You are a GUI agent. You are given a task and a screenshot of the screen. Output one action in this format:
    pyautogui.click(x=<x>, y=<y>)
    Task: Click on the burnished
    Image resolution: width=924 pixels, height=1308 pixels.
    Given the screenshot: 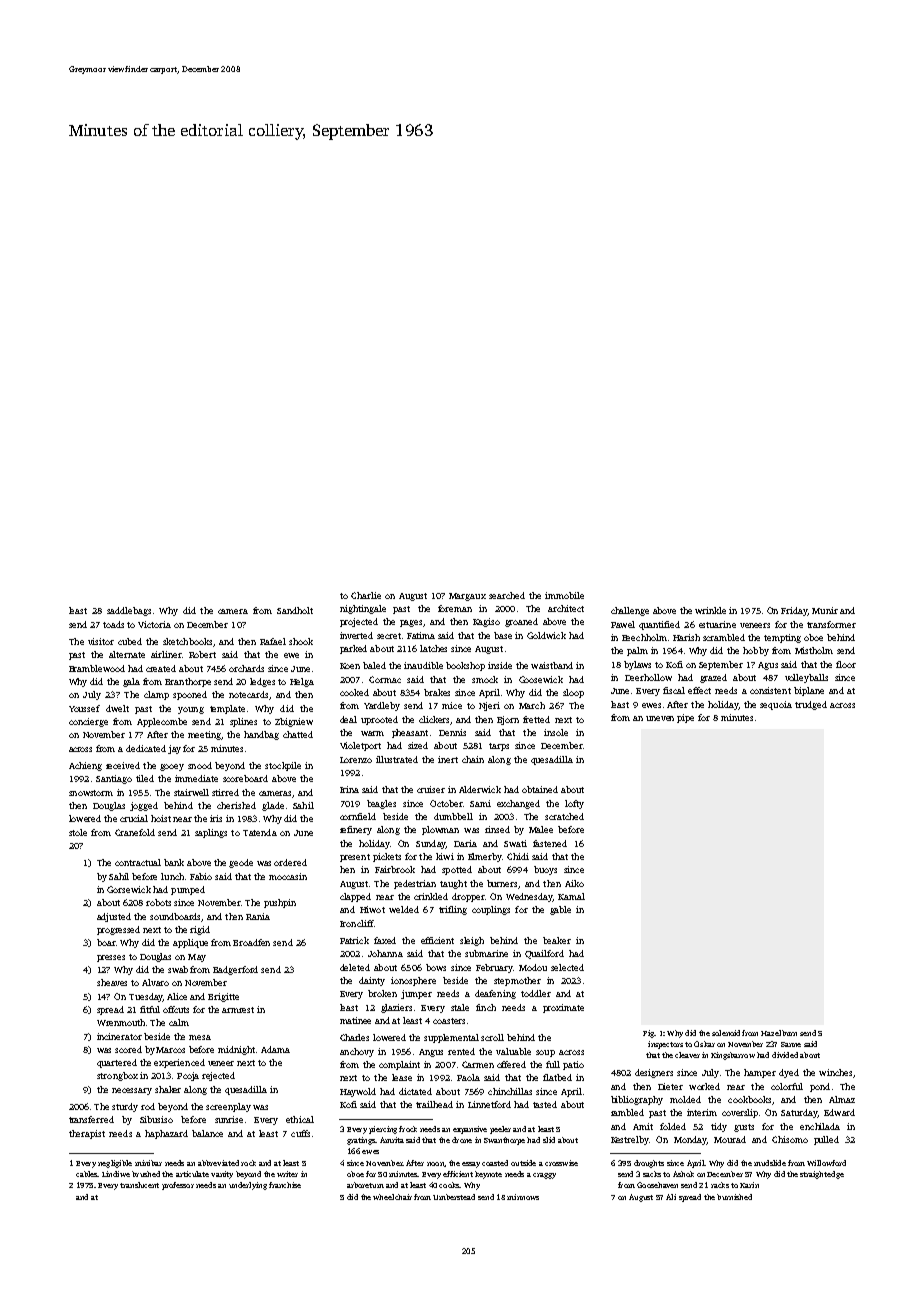 What is the action you would take?
    pyautogui.click(x=734, y=1197)
